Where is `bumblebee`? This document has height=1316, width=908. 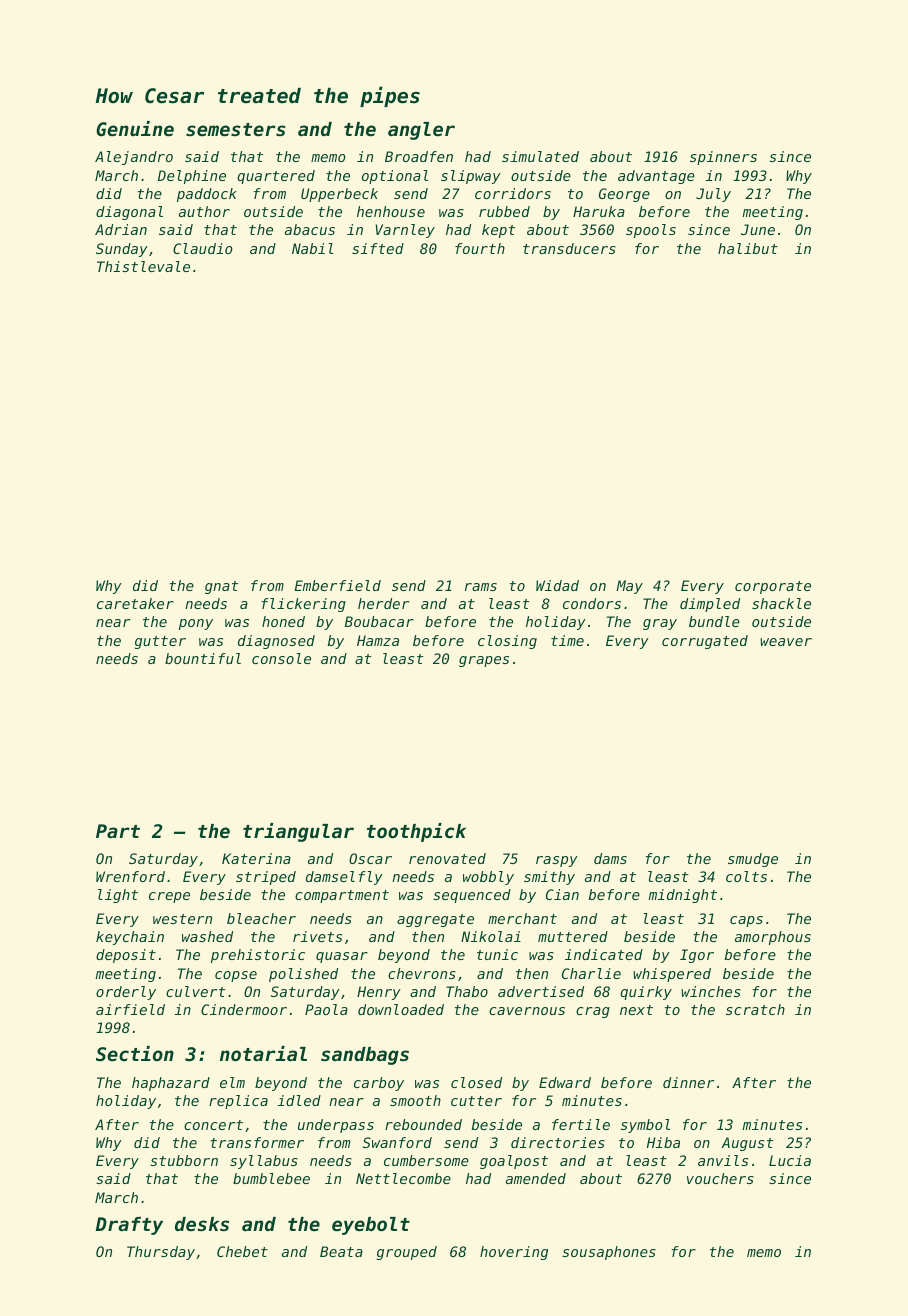 bumblebee is located at coordinates (271, 1178).
